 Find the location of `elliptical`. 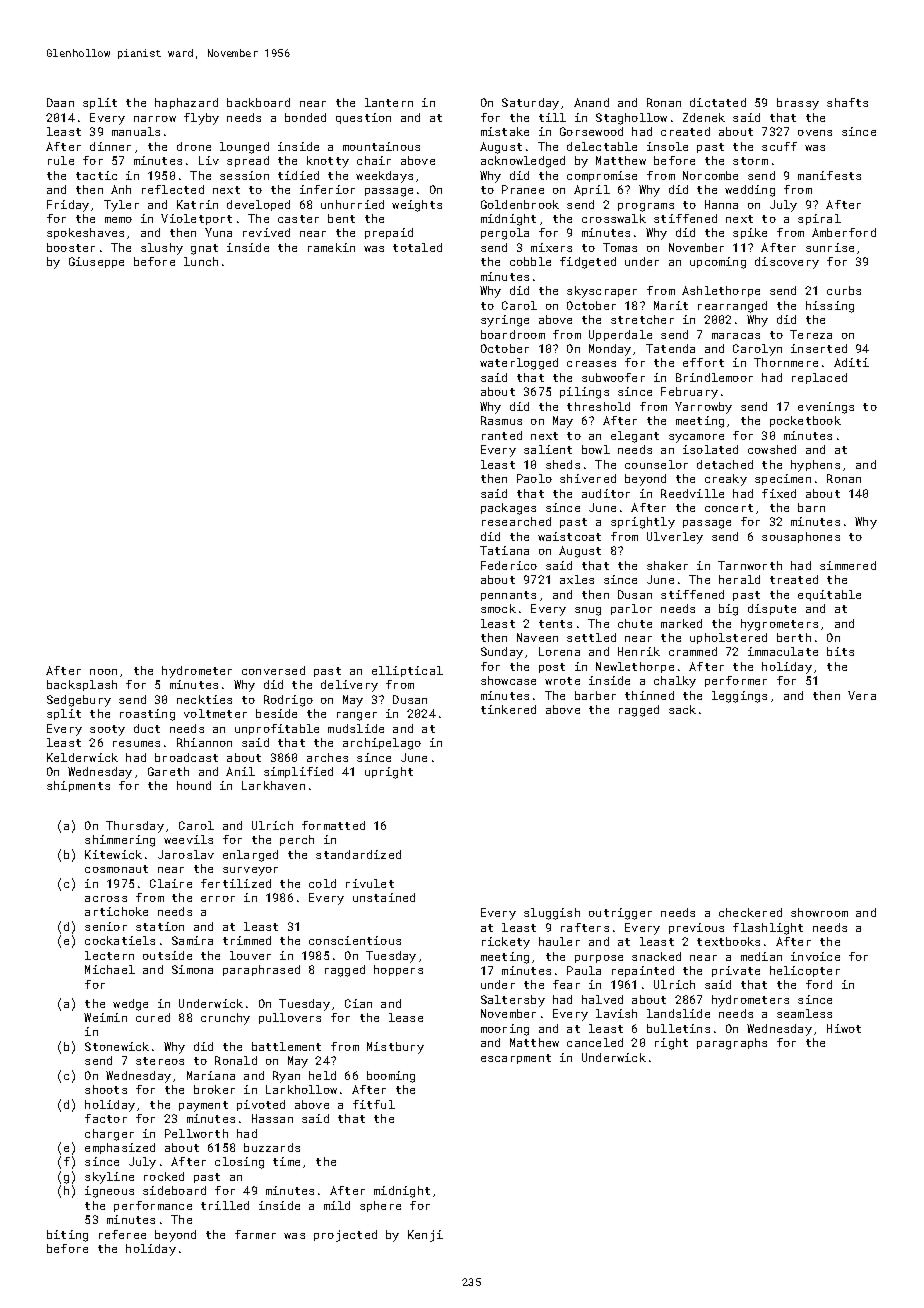

elliptical is located at coordinates (407, 671).
